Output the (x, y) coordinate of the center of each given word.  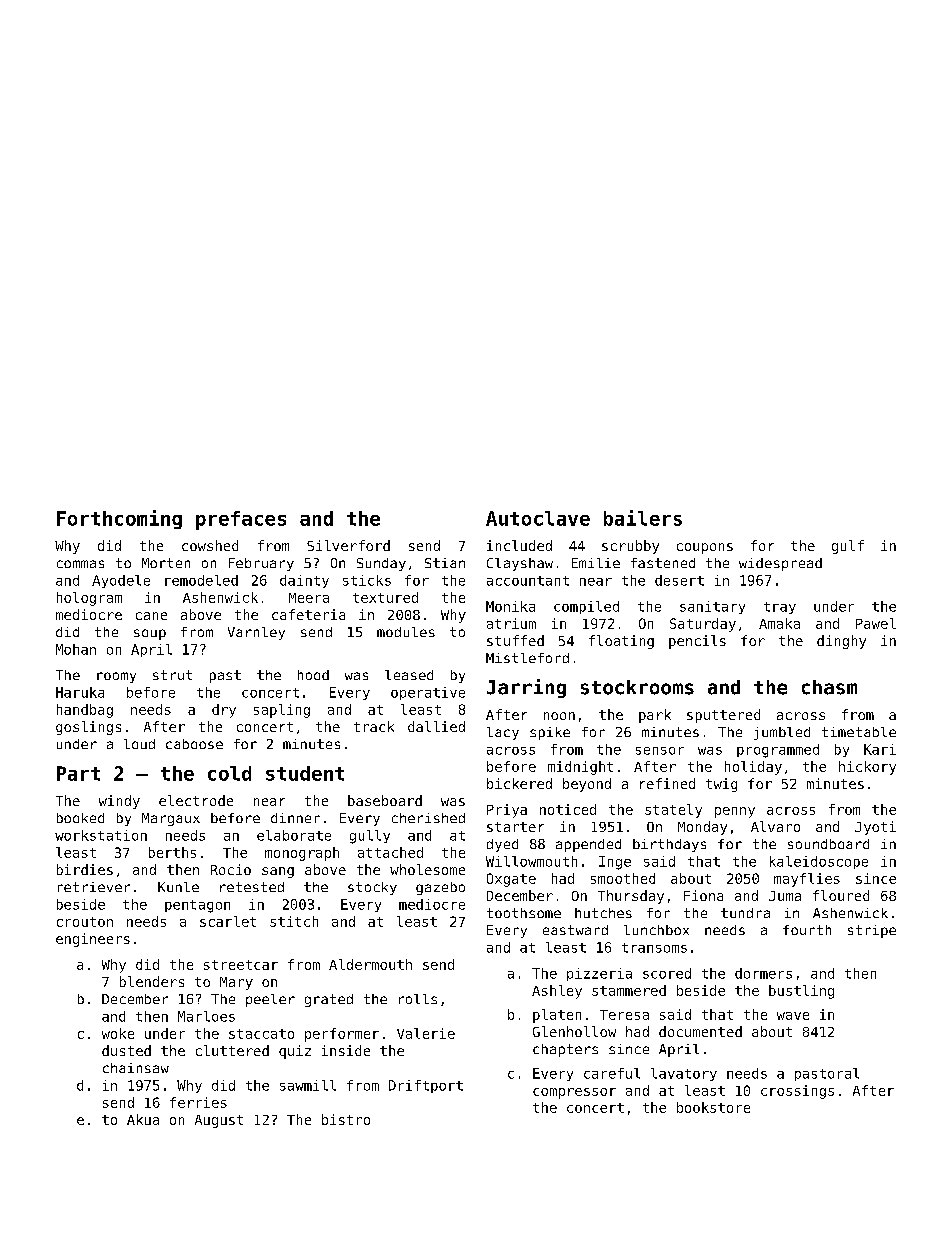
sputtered (723, 716)
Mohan (76, 649)
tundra (745, 913)
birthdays (669, 845)
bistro (346, 1119)
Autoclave (538, 518)
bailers (643, 518)
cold (229, 773)
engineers (93, 940)
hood (313, 675)
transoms (654, 948)
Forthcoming (119, 519)
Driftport (426, 1086)
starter (515, 827)
